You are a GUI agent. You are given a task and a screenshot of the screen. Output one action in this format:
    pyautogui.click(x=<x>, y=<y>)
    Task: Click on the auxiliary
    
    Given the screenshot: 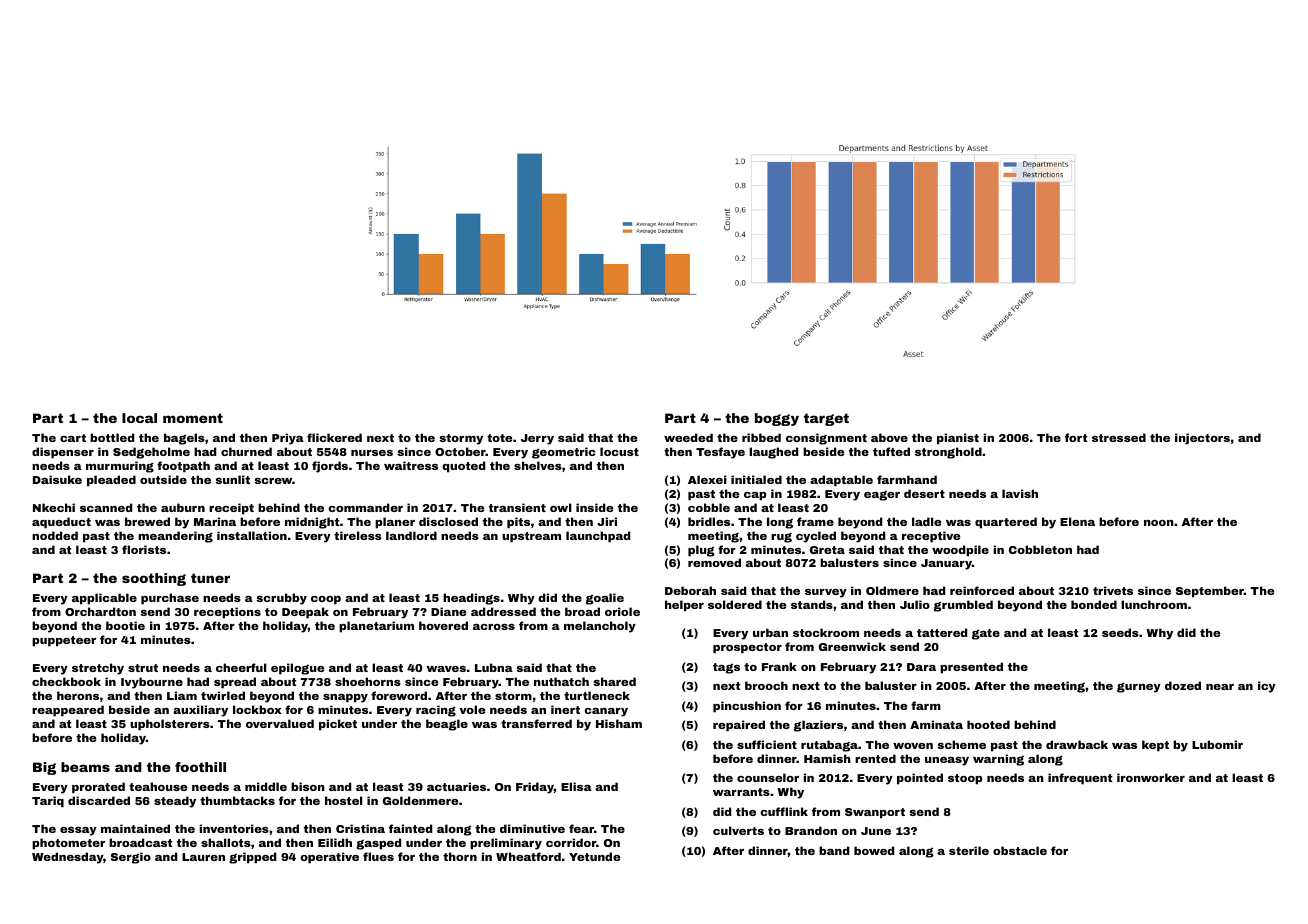 What is the action you would take?
    pyautogui.click(x=200, y=711)
